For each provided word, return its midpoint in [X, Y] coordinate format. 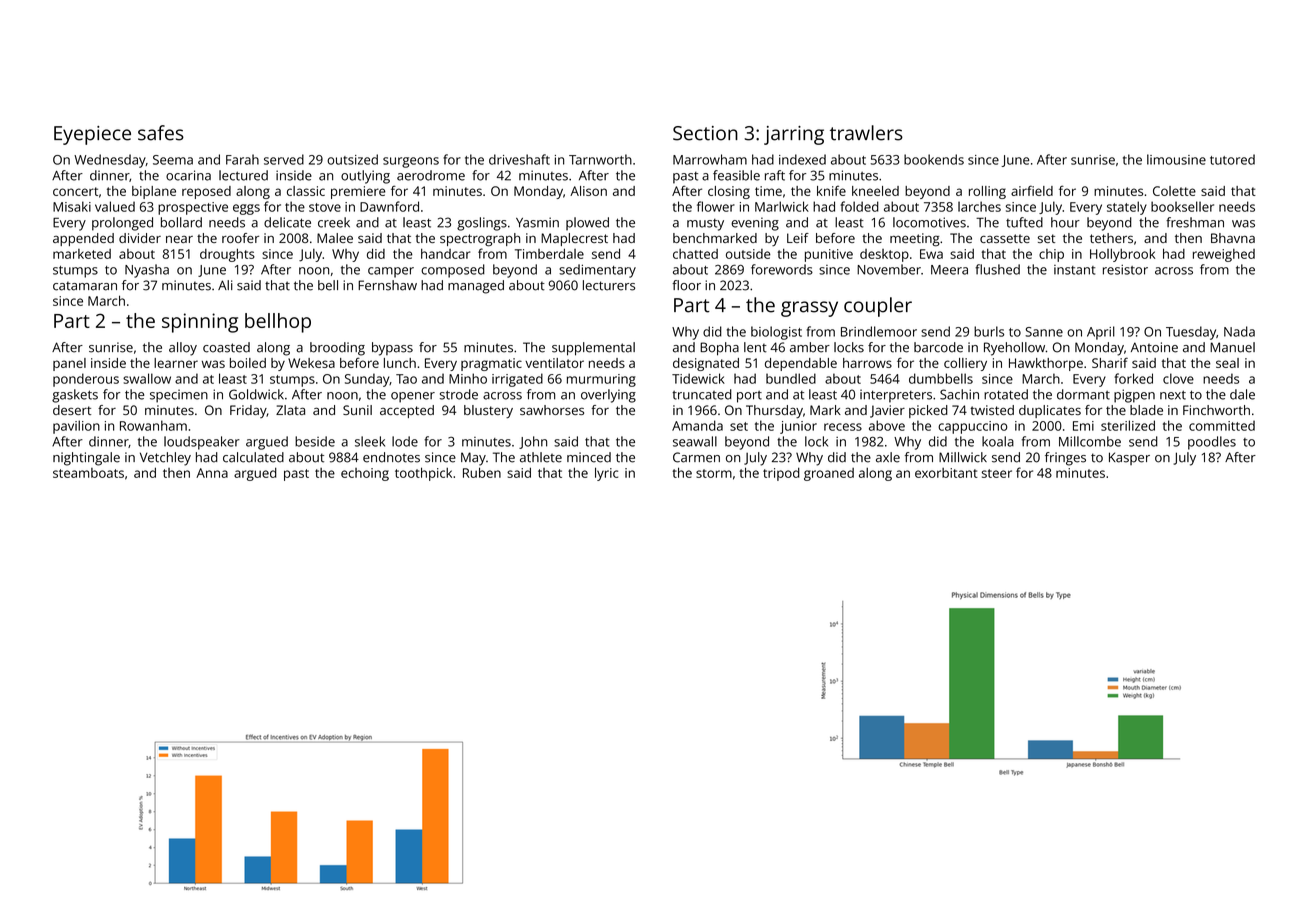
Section [705, 133]
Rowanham [153, 425]
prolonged [122, 224]
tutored [1232, 159]
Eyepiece [92, 135]
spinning [200, 323]
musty [705, 225]
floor [686, 285]
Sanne [1044, 332]
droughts [227, 255]
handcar [445, 253]
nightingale [86, 459]
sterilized [1128, 425]
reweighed [1224, 255]
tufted [1024, 222]
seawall [695, 441]
